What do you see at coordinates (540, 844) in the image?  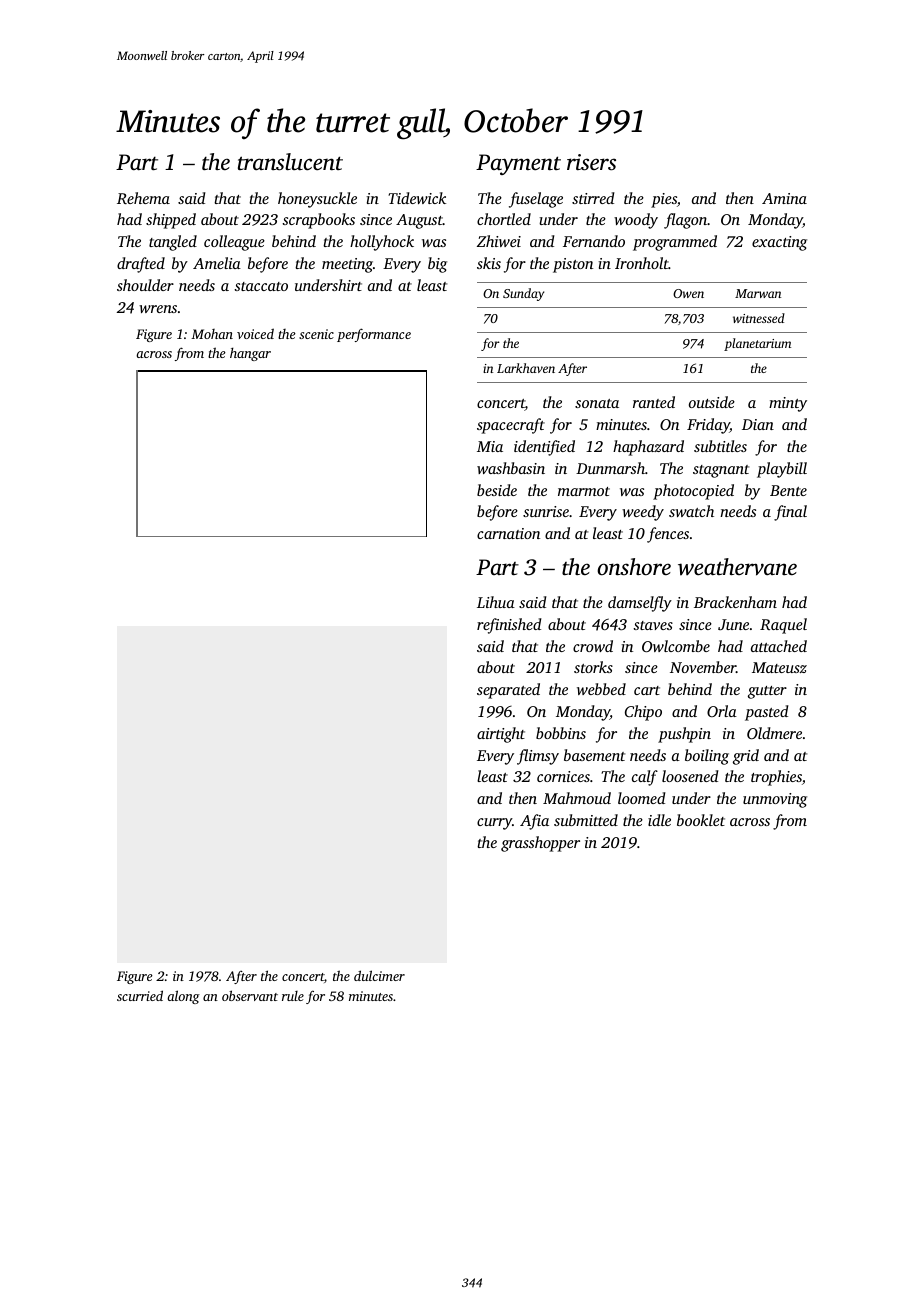 I see `grasshopper` at bounding box center [540, 844].
